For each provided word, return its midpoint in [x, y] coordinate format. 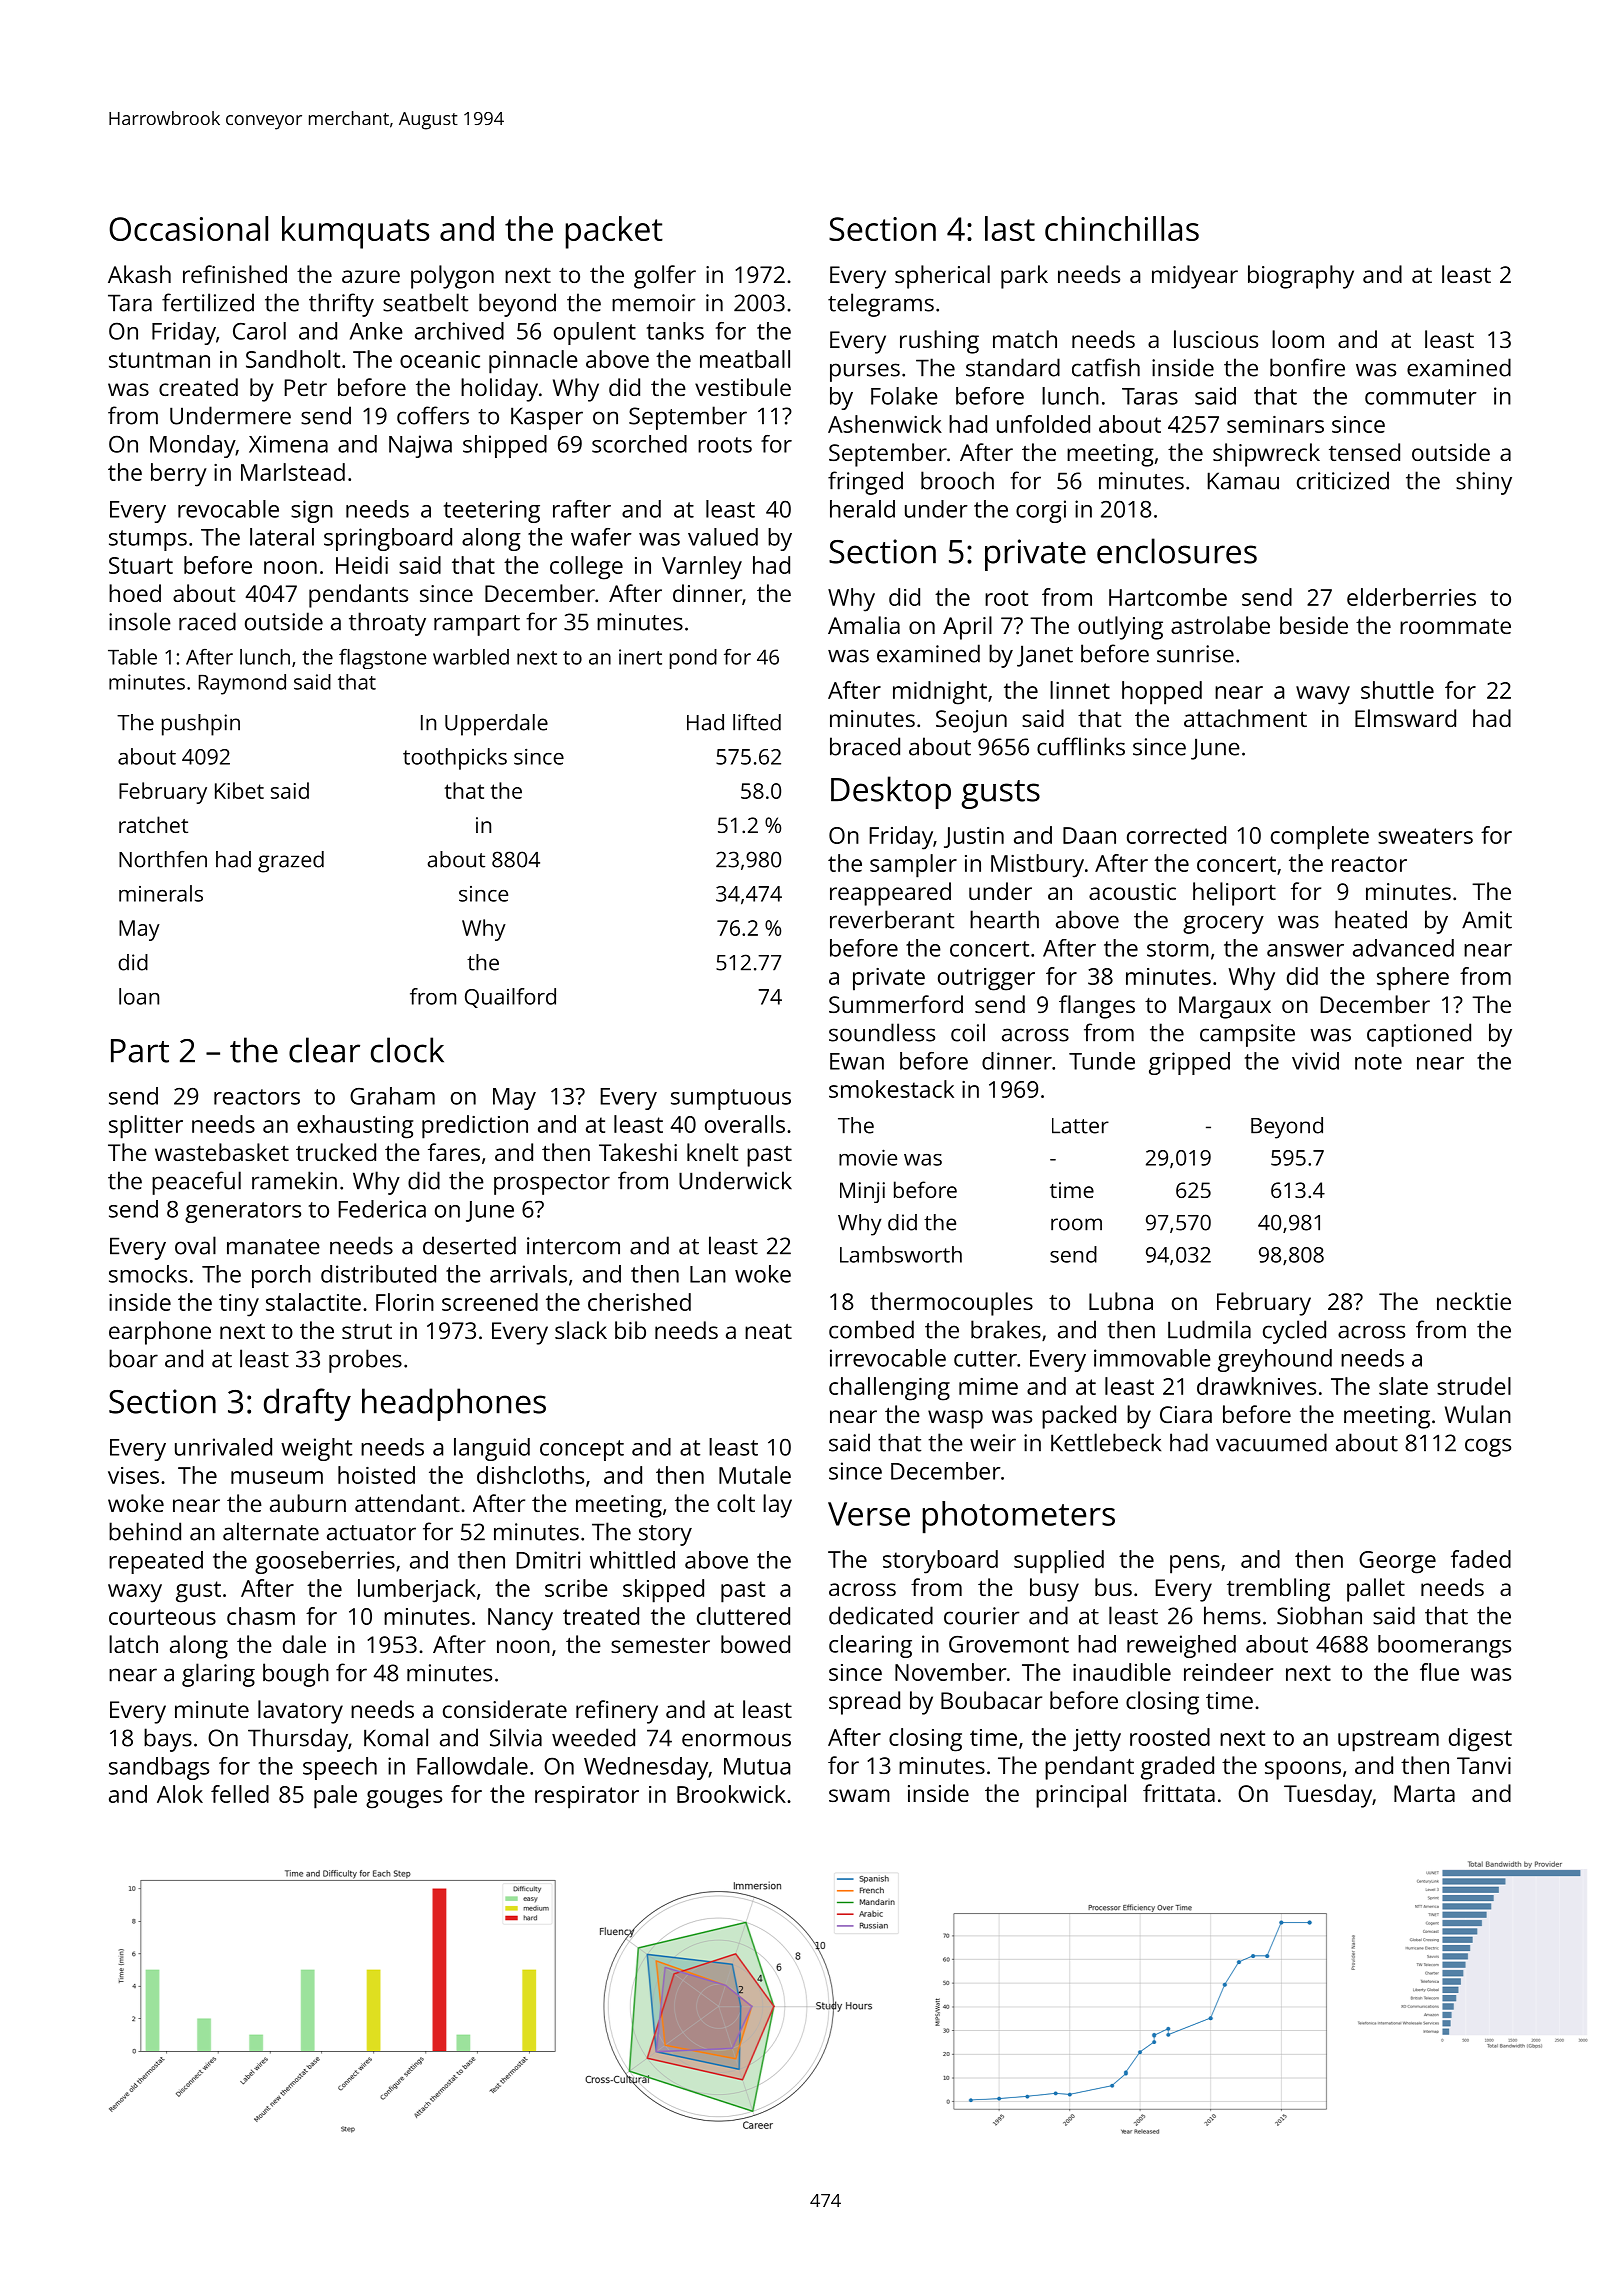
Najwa [420, 446]
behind [145, 1531]
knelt [712, 1152]
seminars [1275, 424]
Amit [1487, 920]
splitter [146, 1127]
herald [862, 509]
